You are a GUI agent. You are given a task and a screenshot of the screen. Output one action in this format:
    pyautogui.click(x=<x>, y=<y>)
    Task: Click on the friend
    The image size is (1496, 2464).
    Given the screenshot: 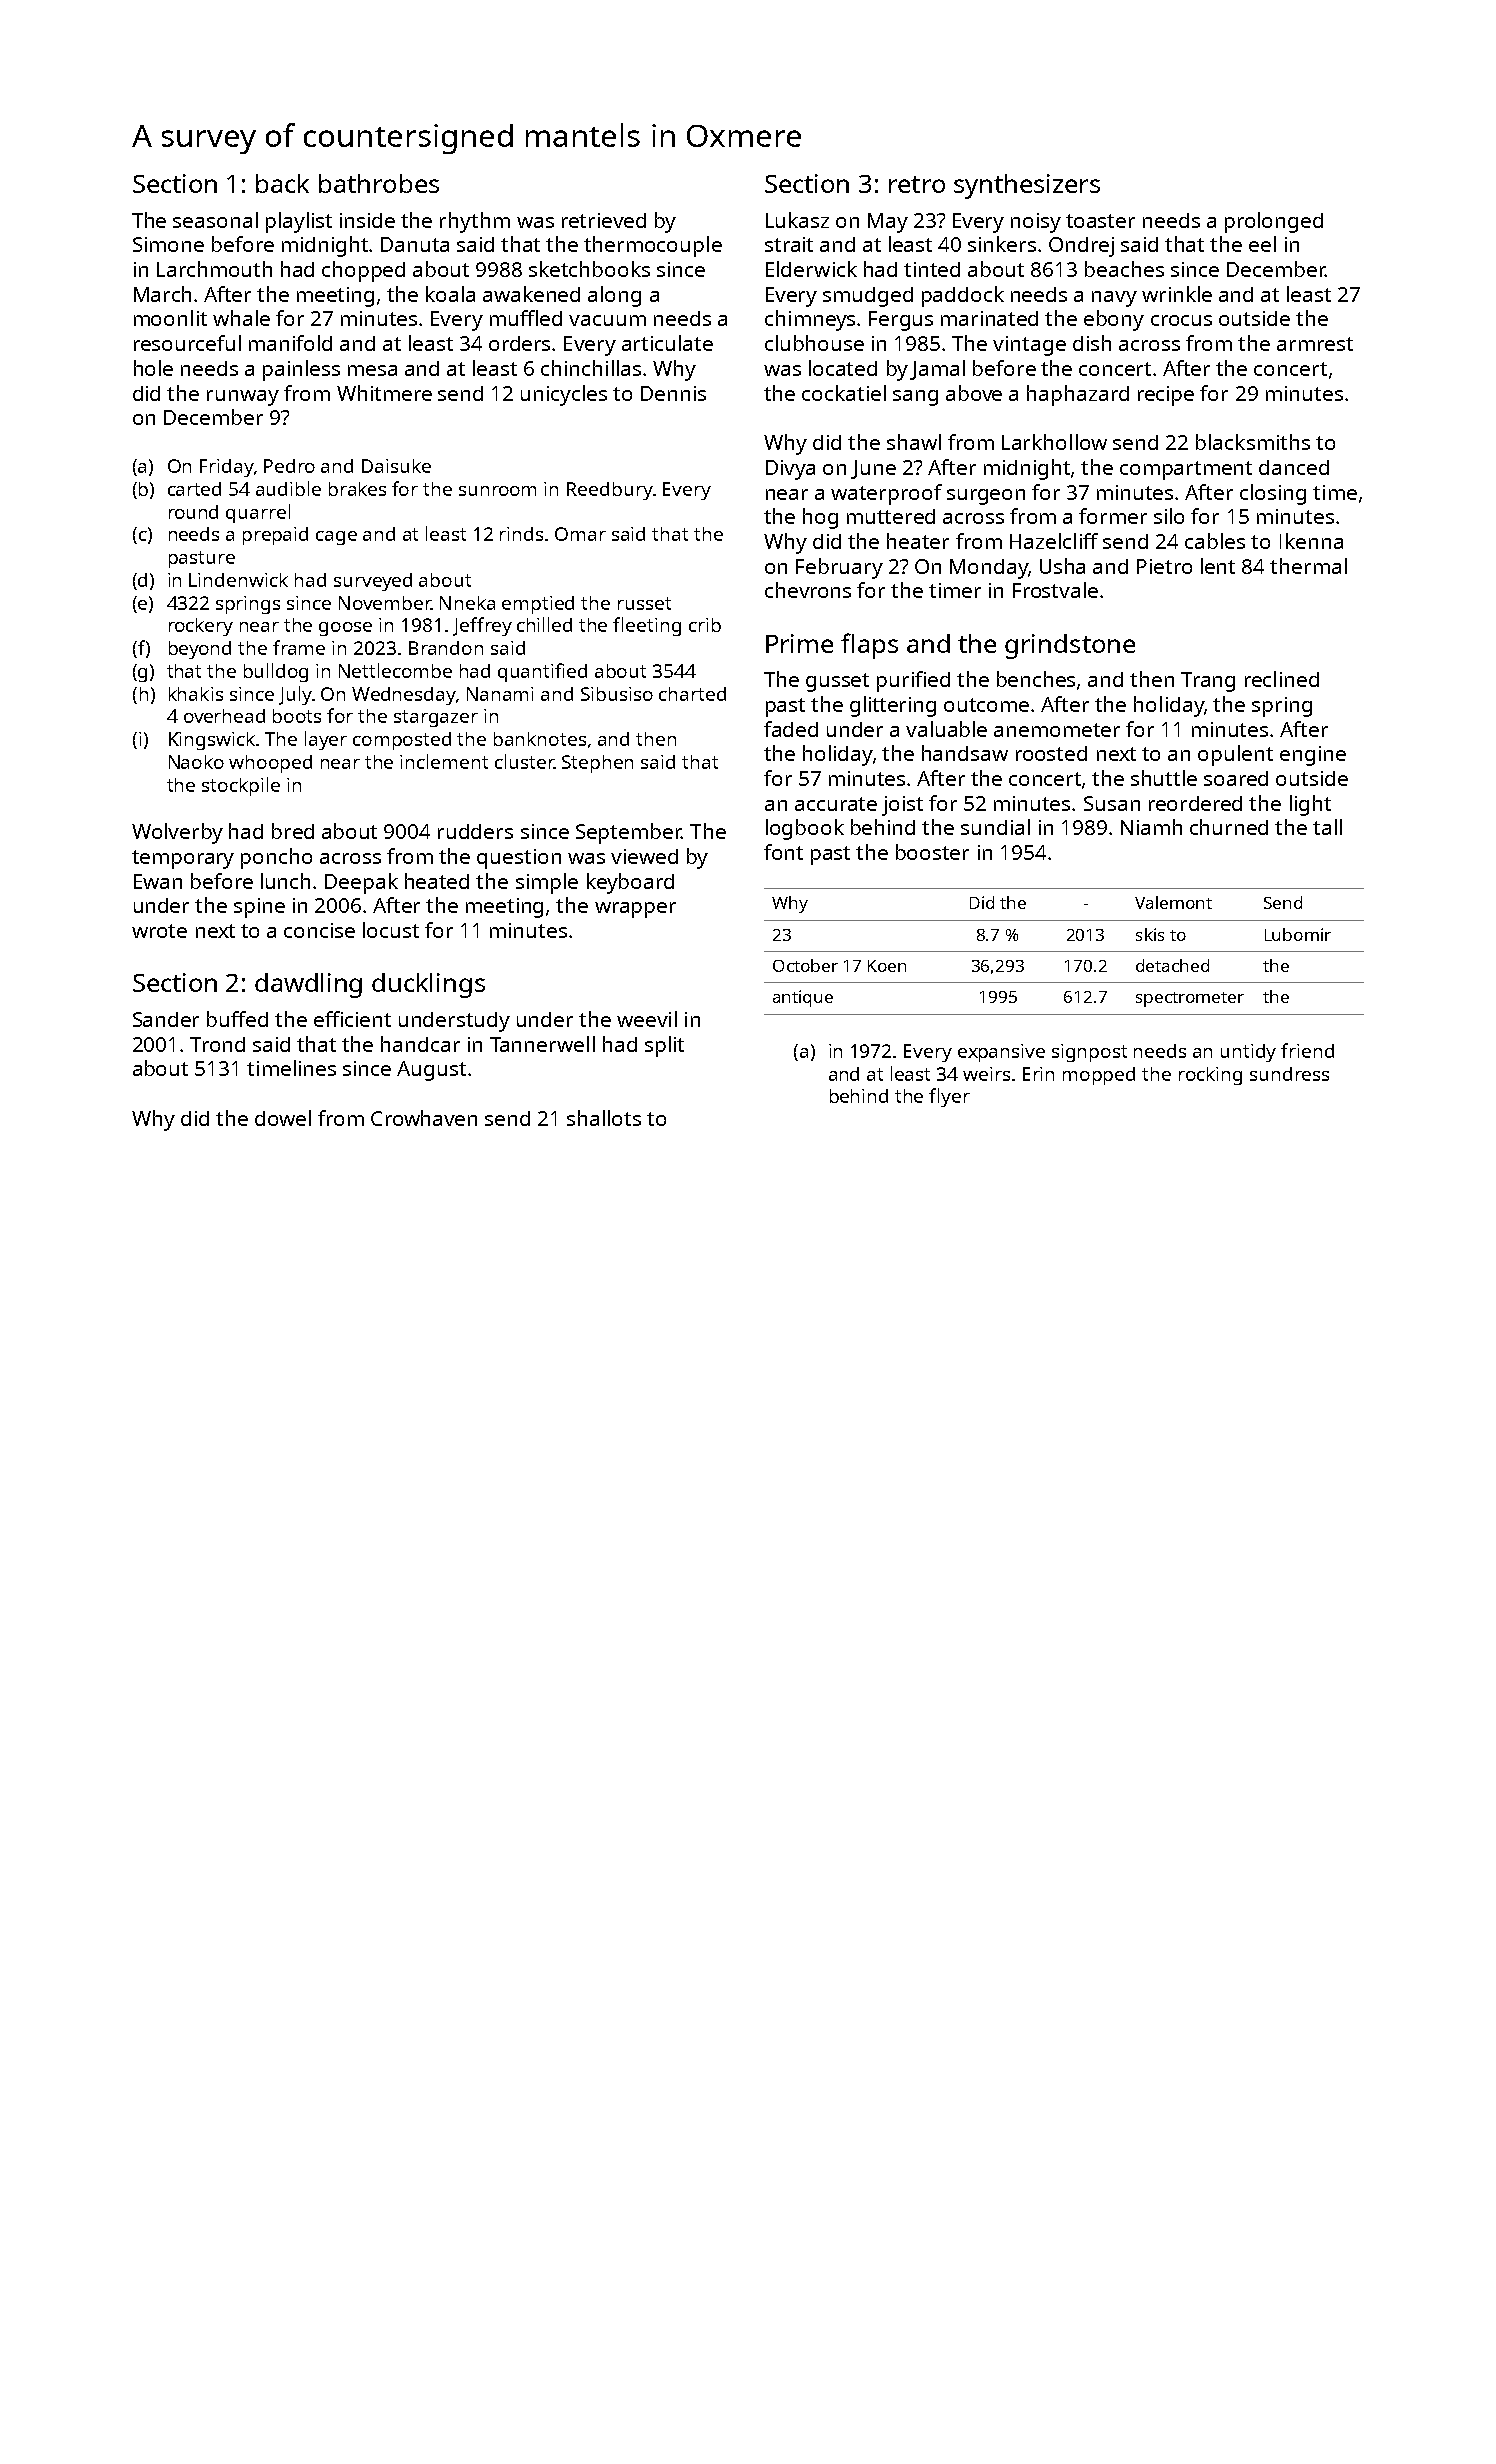 What is the action you would take?
    pyautogui.click(x=1307, y=1050)
